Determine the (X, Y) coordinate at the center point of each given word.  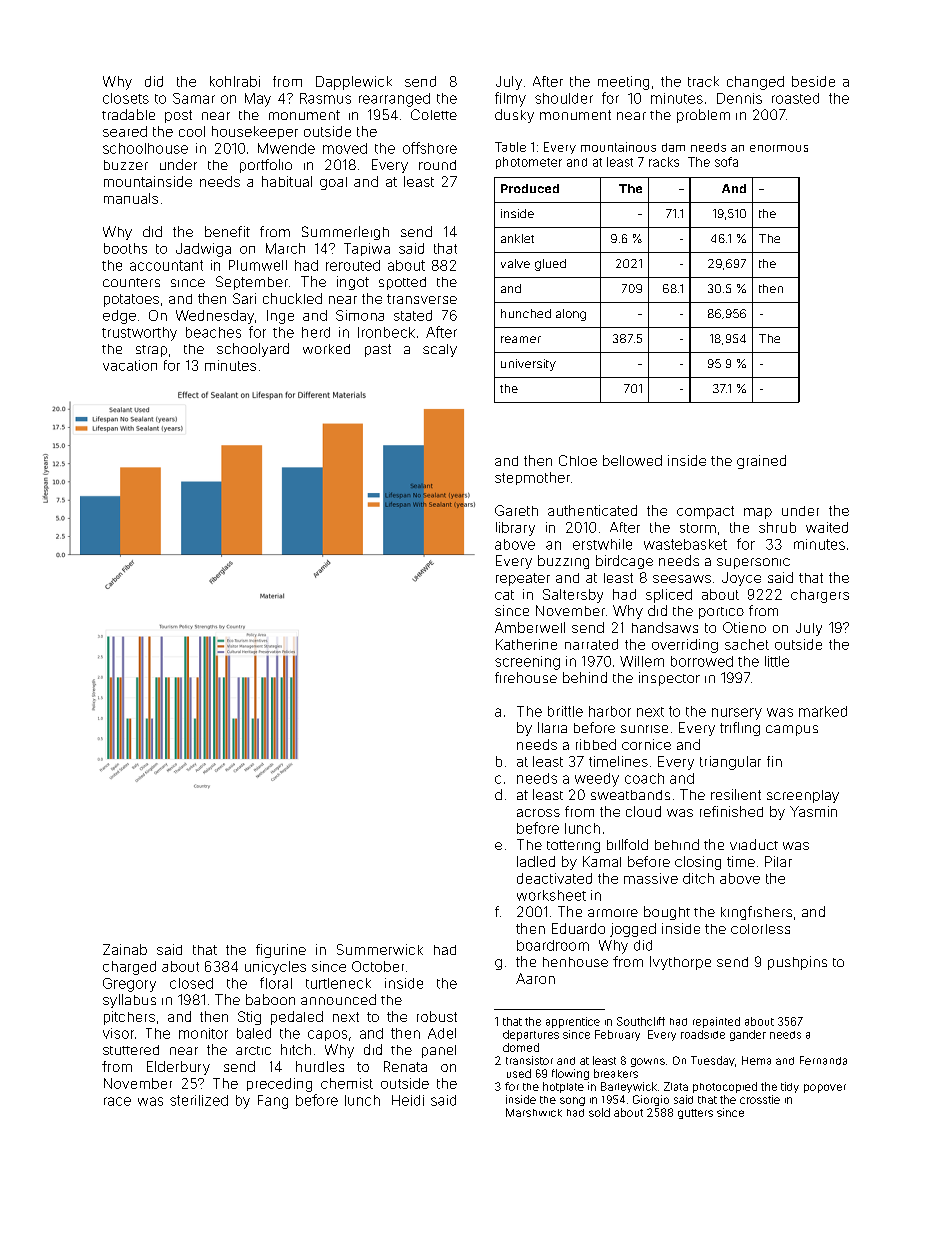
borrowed (702, 661)
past (378, 350)
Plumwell (258, 265)
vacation (130, 365)
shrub (777, 527)
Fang (273, 1102)
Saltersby (573, 596)
